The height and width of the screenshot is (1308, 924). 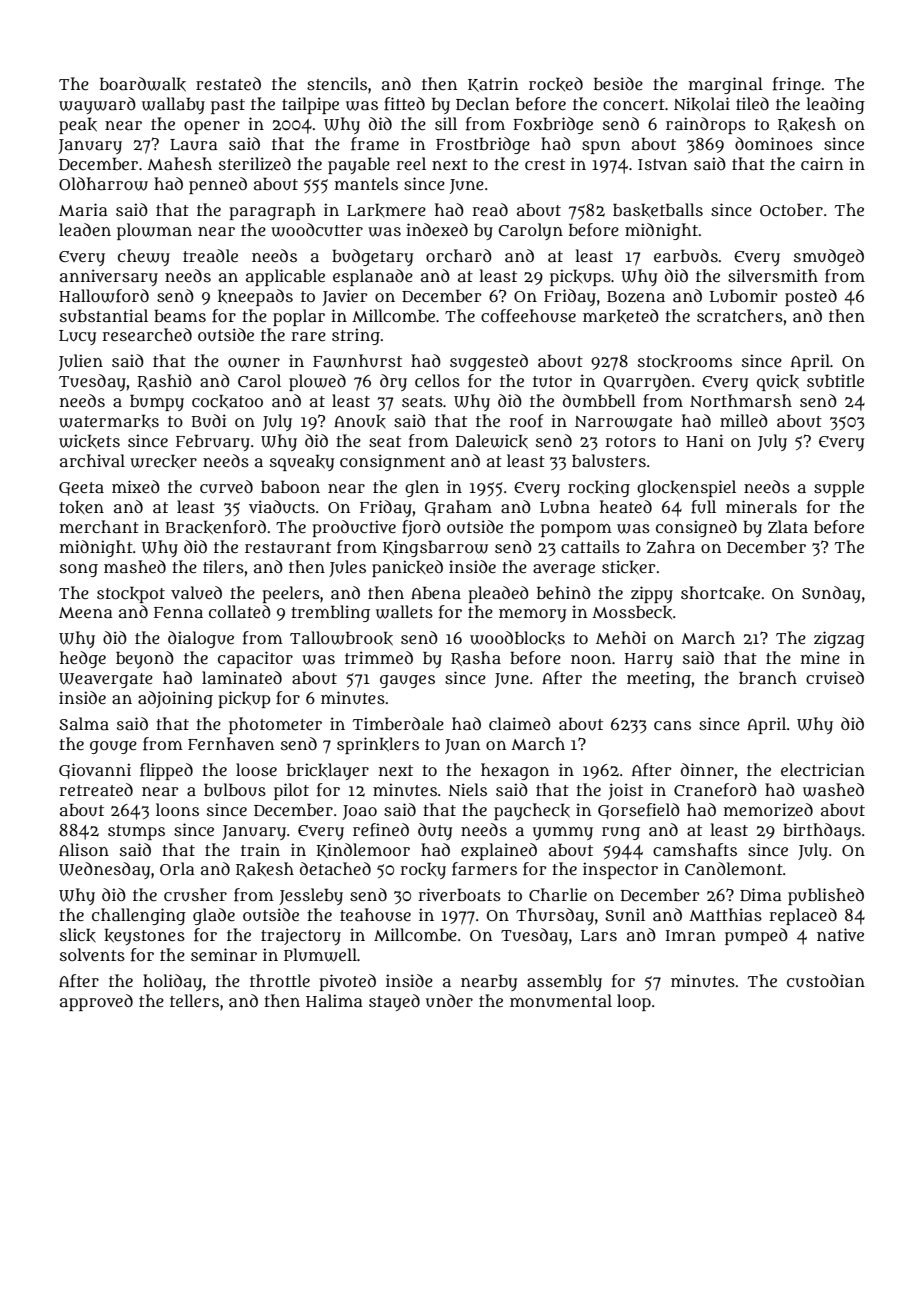 What do you see at coordinates (194, 1000) in the screenshot?
I see `tellers` at bounding box center [194, 1000].
